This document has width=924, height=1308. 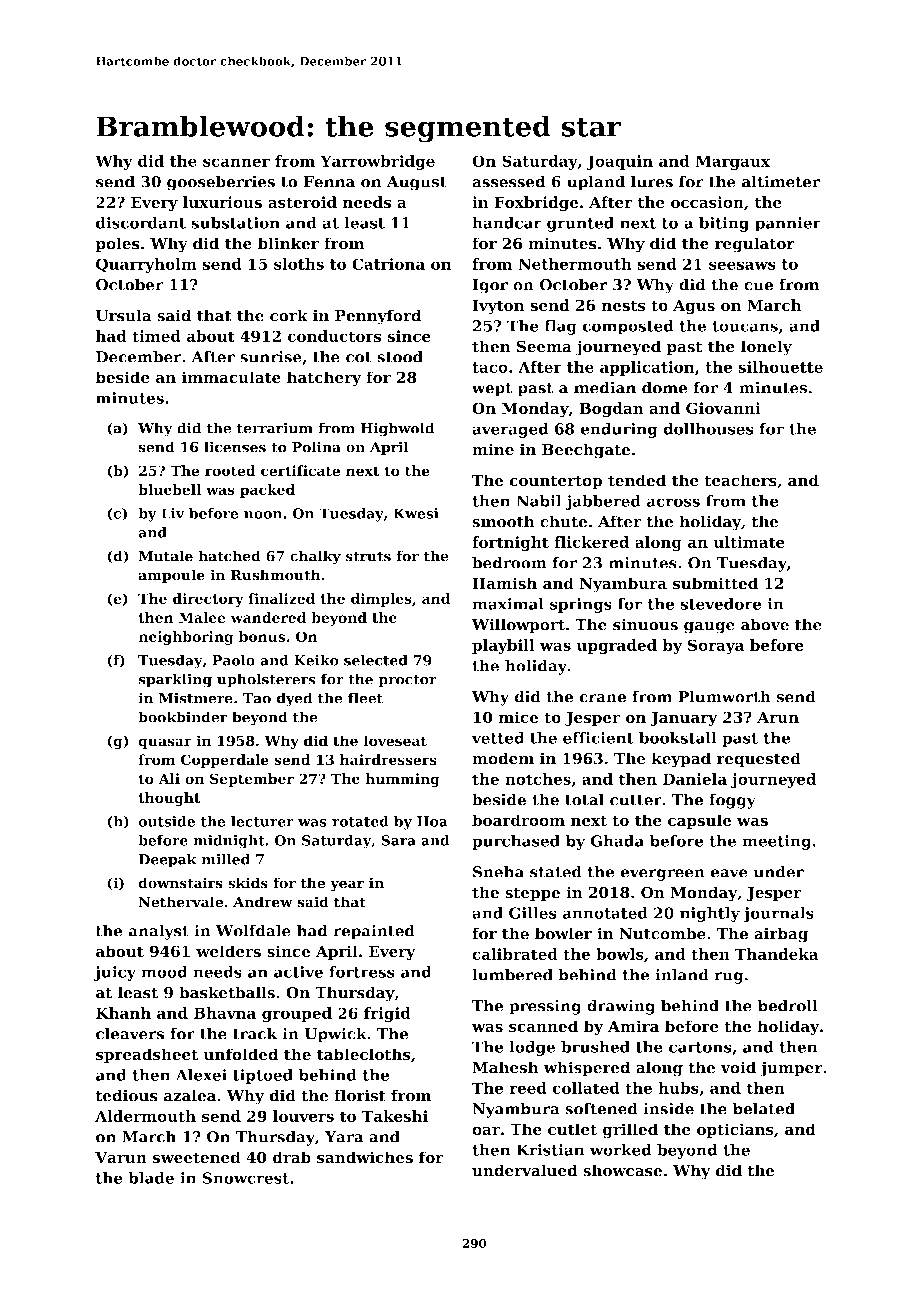 I want to click on quasar, so click(x=165, y=743).
